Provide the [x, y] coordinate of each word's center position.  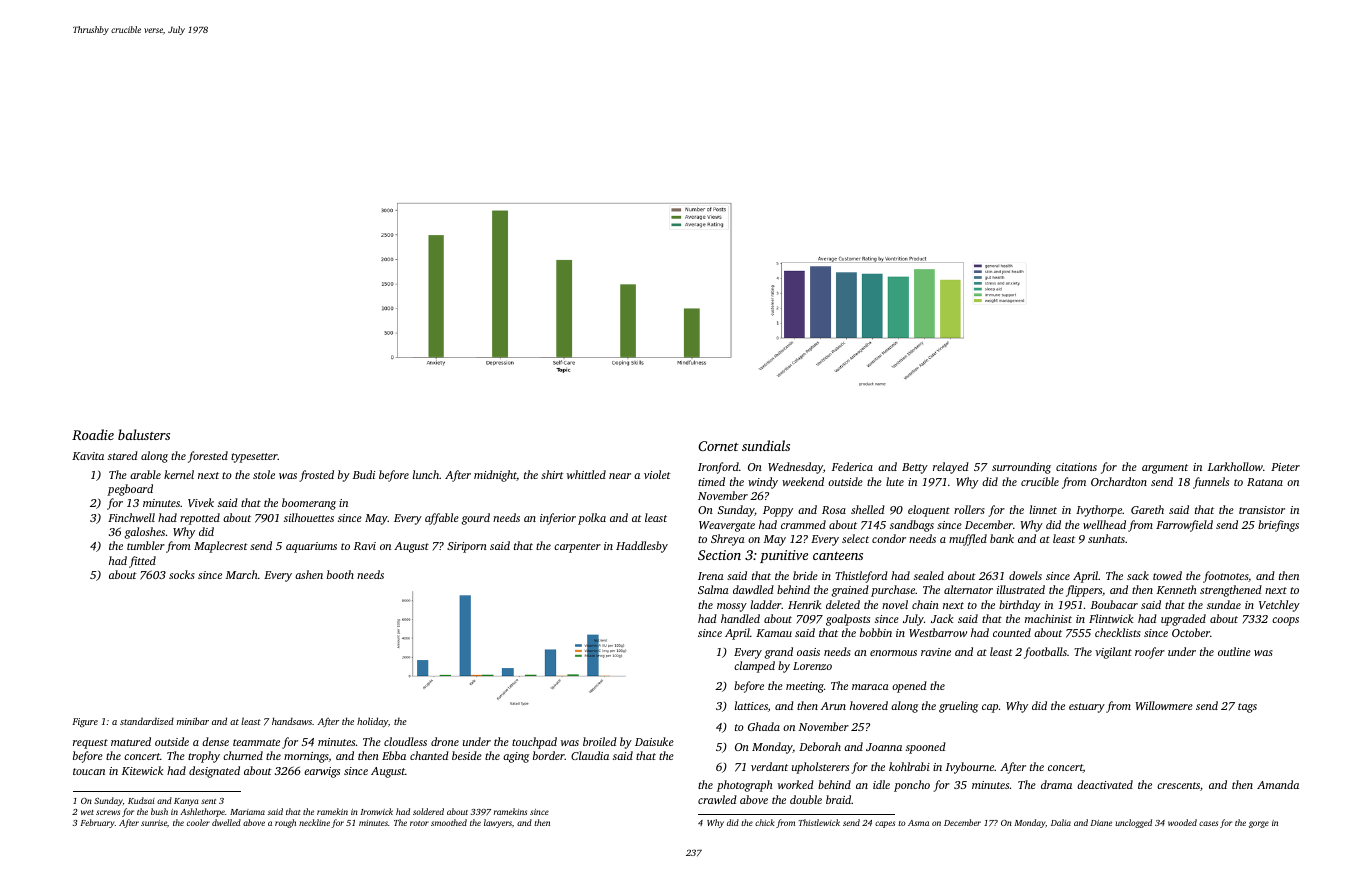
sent [208, 801]
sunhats [1106, 538]
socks [182, 574]
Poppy [778, 511]
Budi [364, 474]
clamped [754, 667]
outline [1234, 651]
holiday [372, 722]
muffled [968, 540]
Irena [711, 576]
